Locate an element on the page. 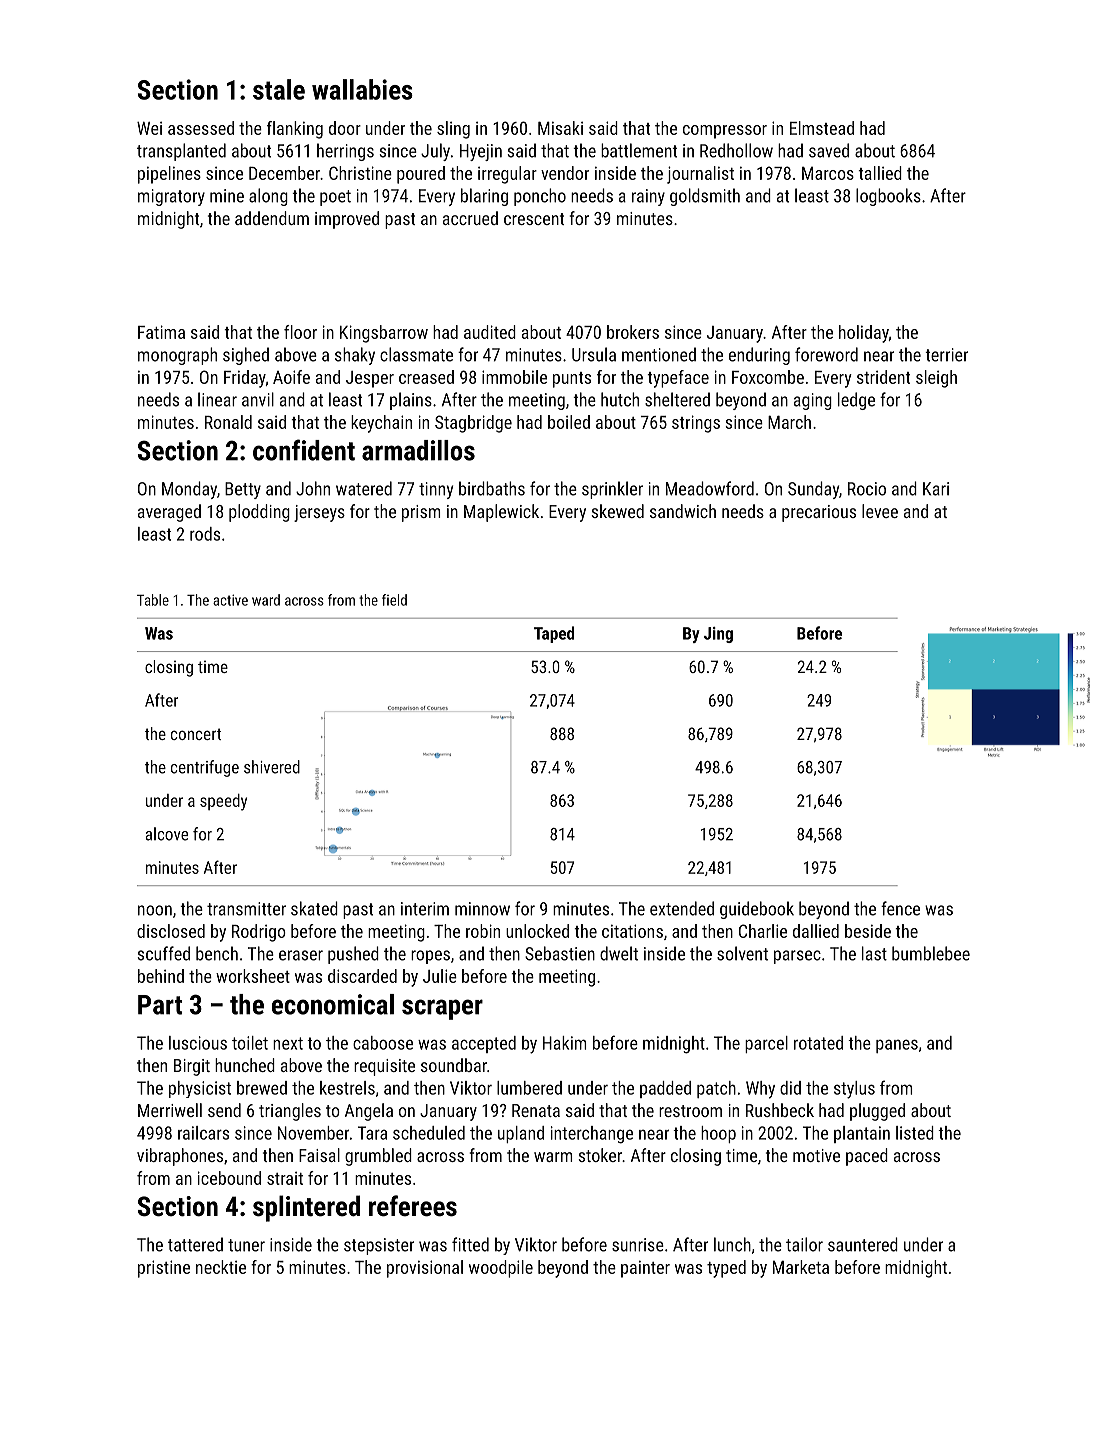 The image size is (1113, 1440). shivered is located at coordinates (272, 767).
